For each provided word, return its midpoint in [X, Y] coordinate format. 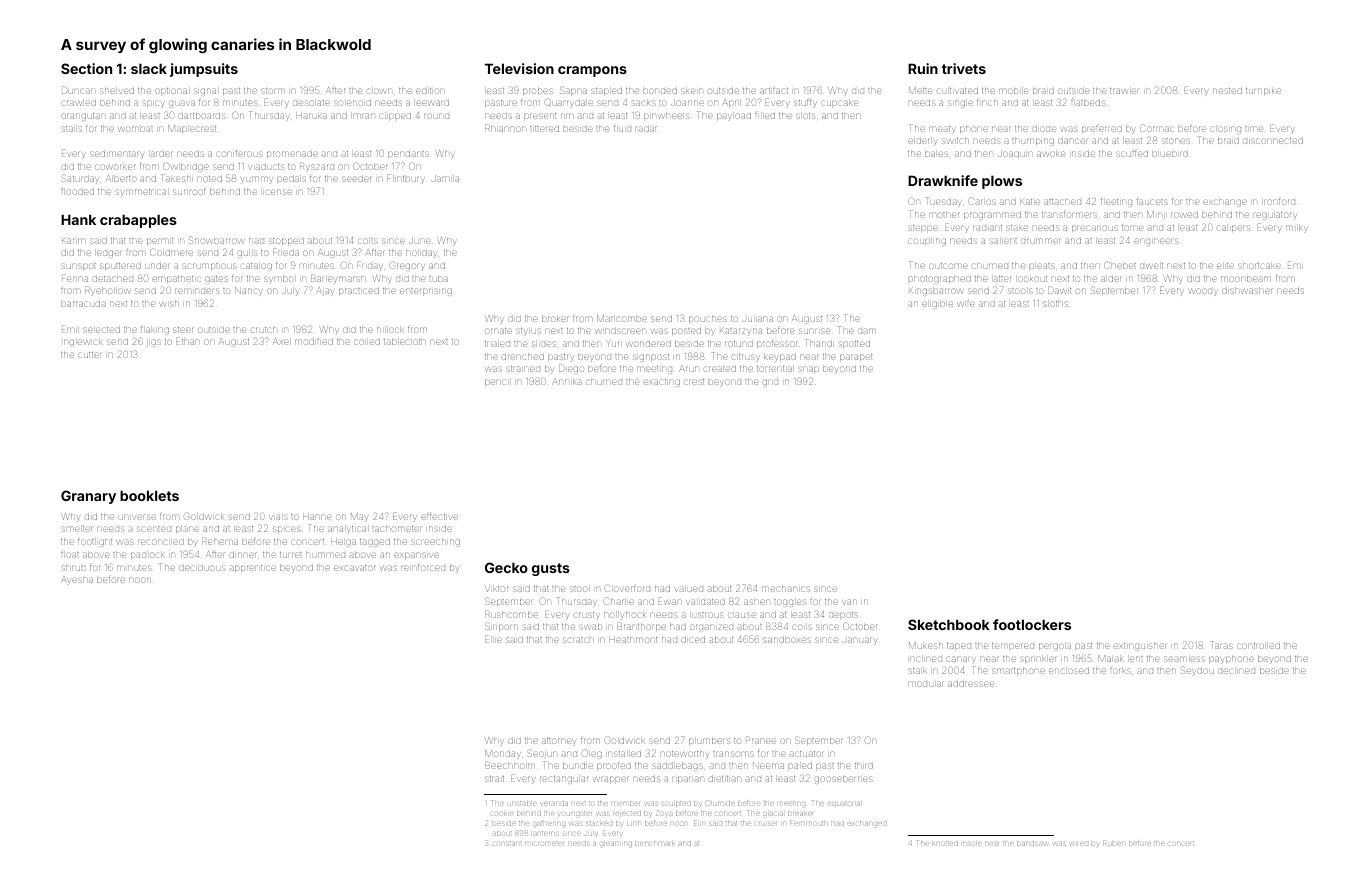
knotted [945, 843]
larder [162, 154]
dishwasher [1247, 291]
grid [770, 383]
